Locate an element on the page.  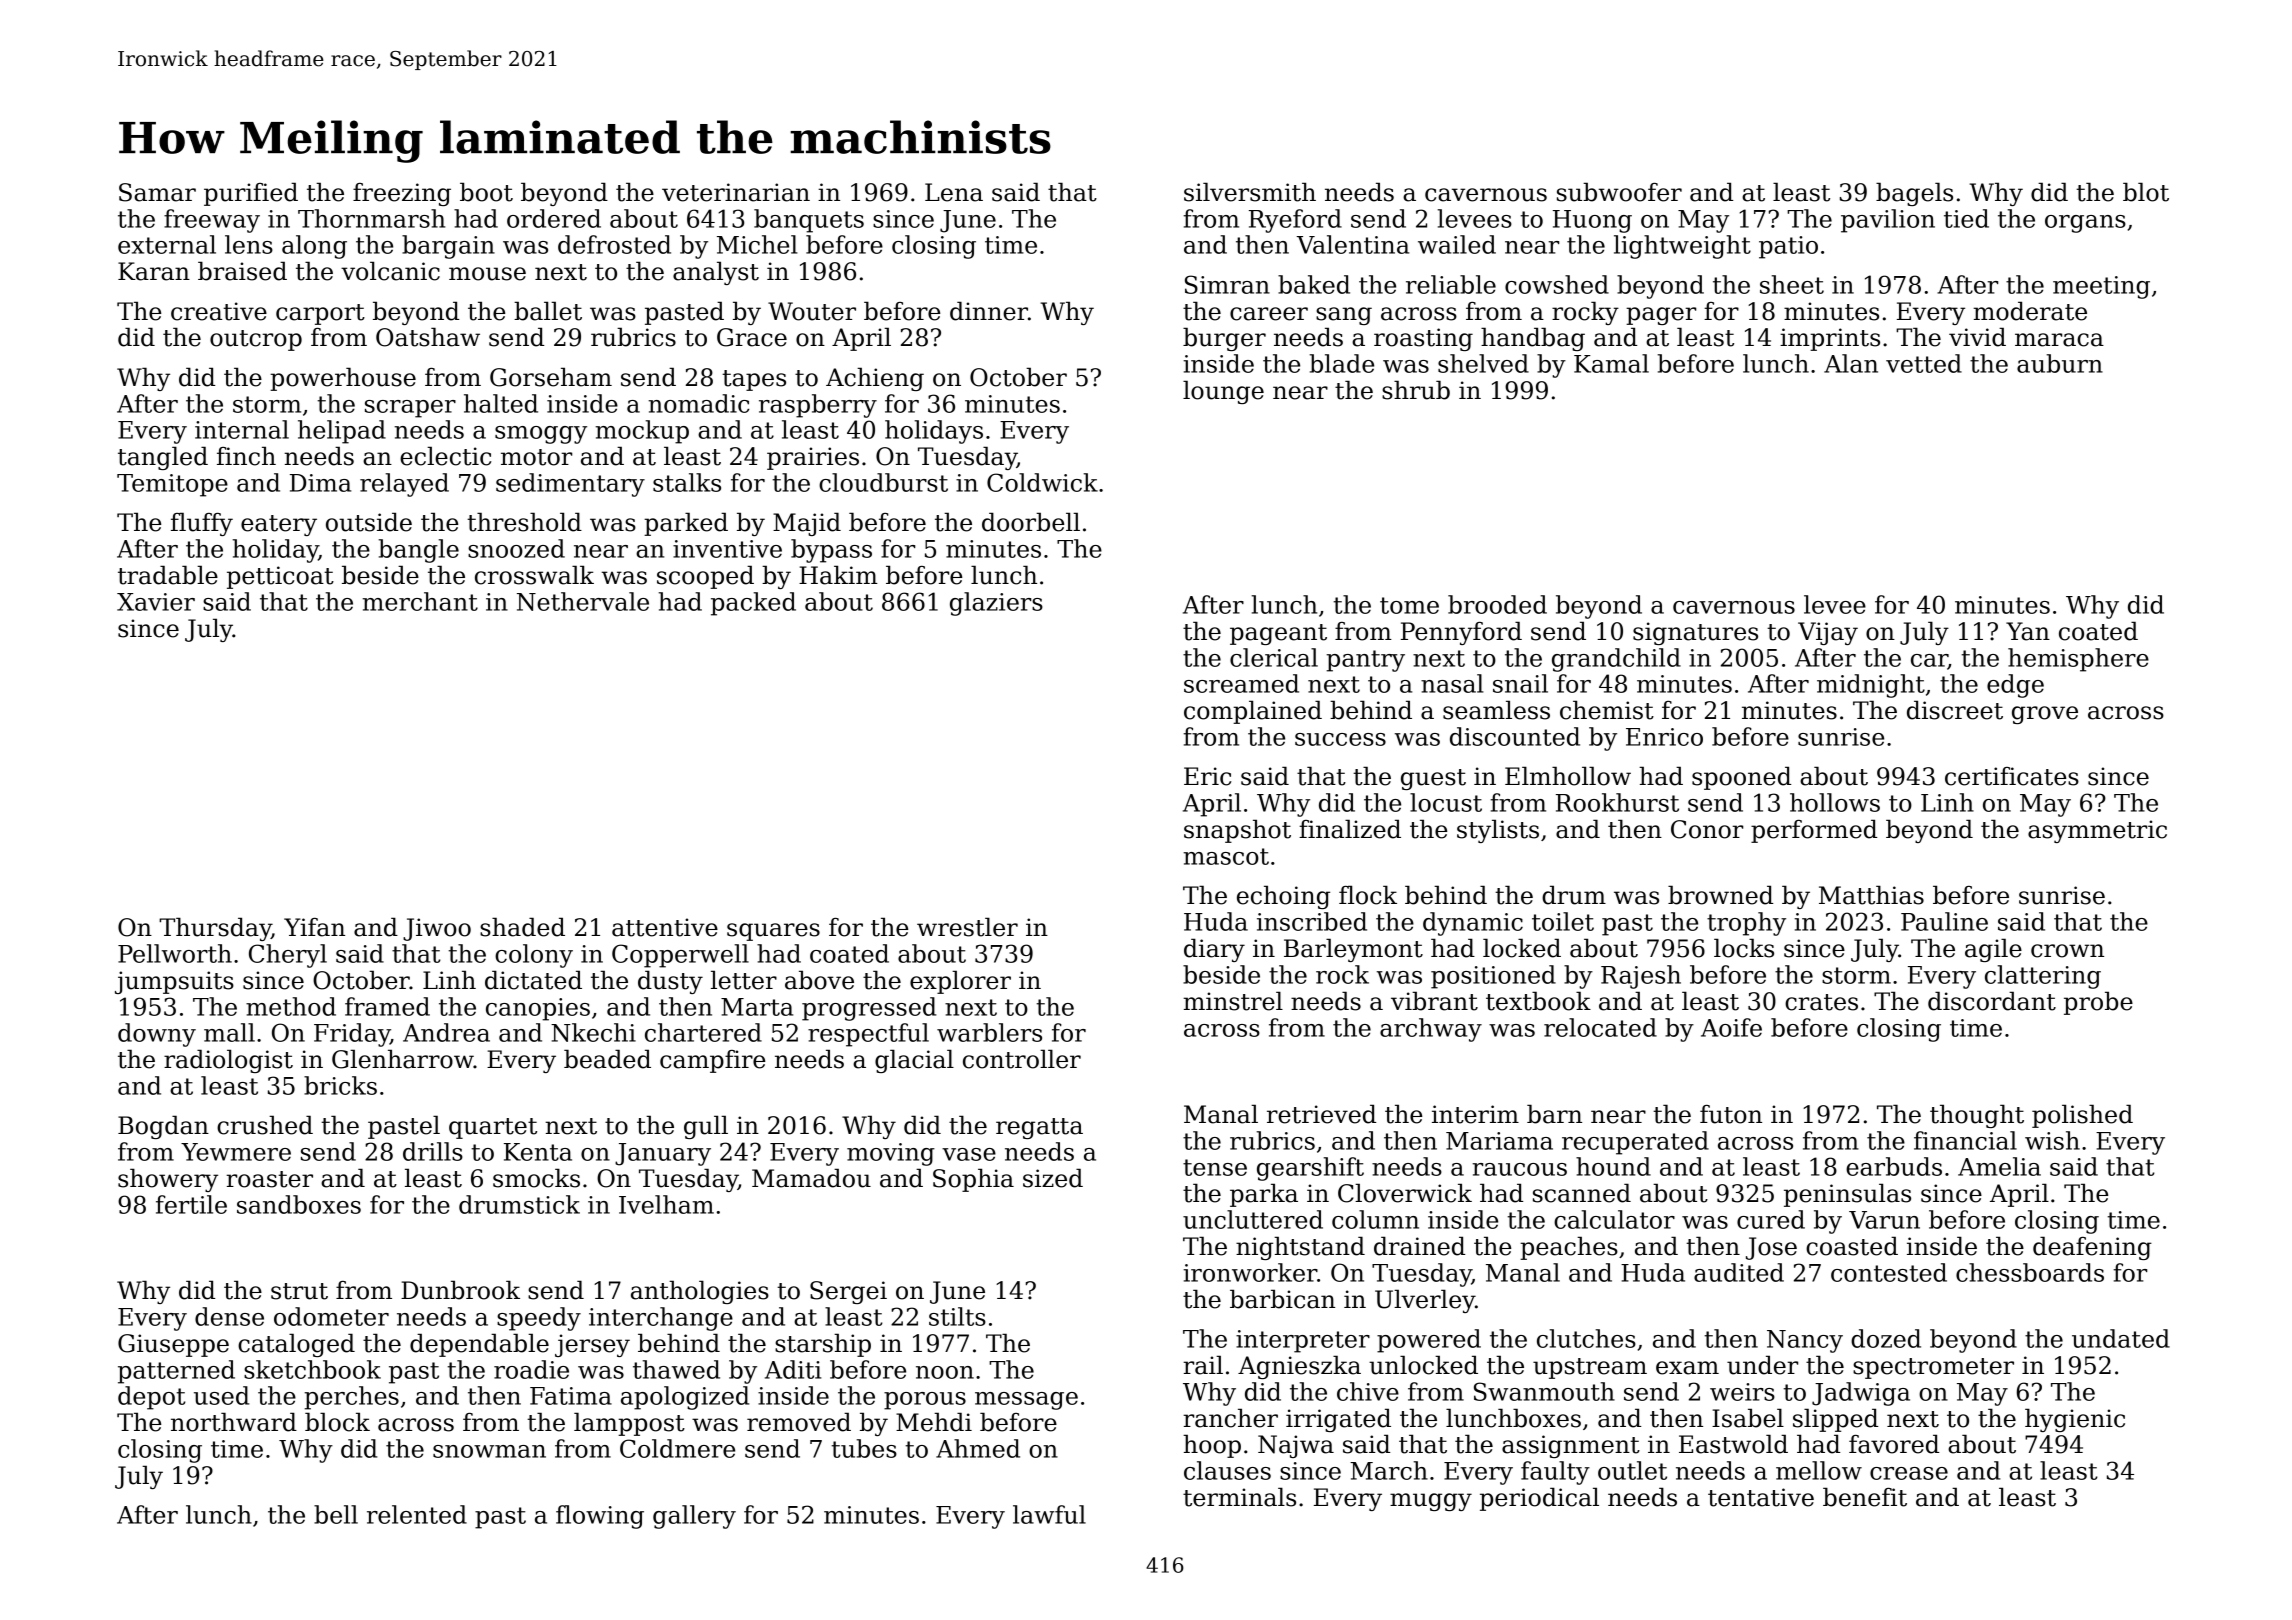
vetted is located at coordinates (1924, 363).
